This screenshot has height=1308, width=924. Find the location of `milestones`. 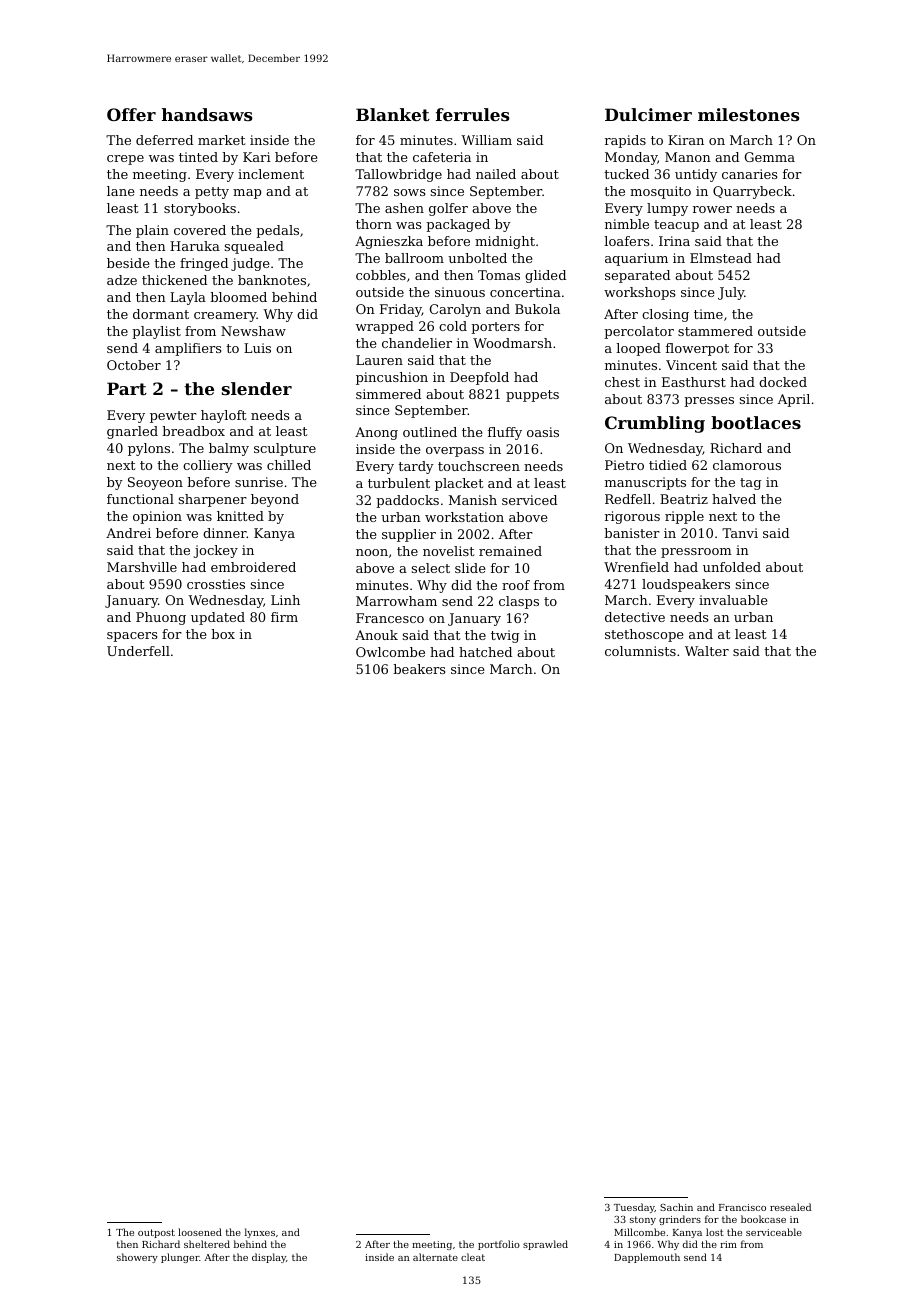

milestones is located at coordinates (749, 114).
